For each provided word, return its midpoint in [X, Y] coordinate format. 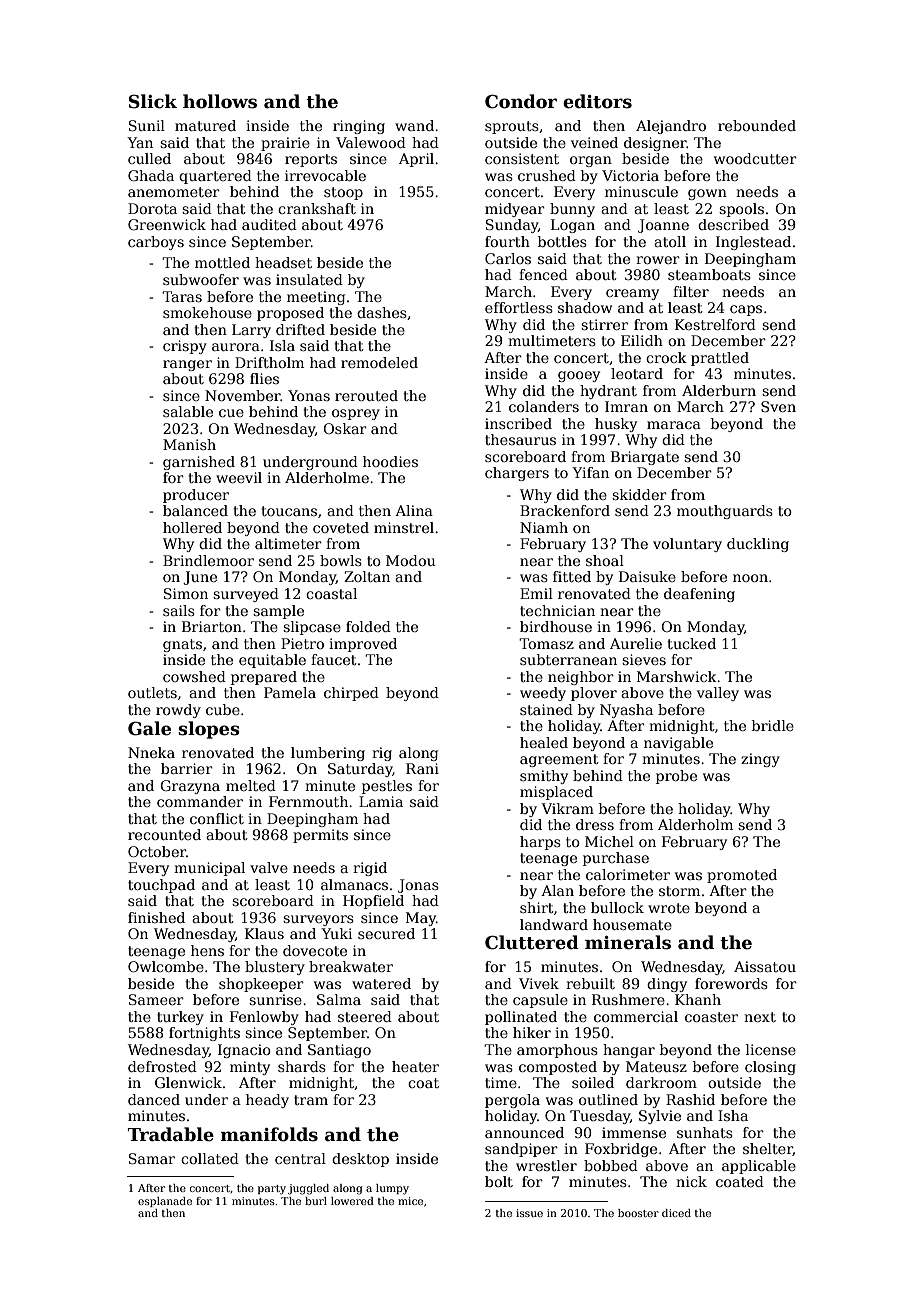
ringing [359, 127]
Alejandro [671, 127]
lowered [352, 1201]
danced [154, 1099]
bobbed [611, 1165]
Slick [153, 101]
